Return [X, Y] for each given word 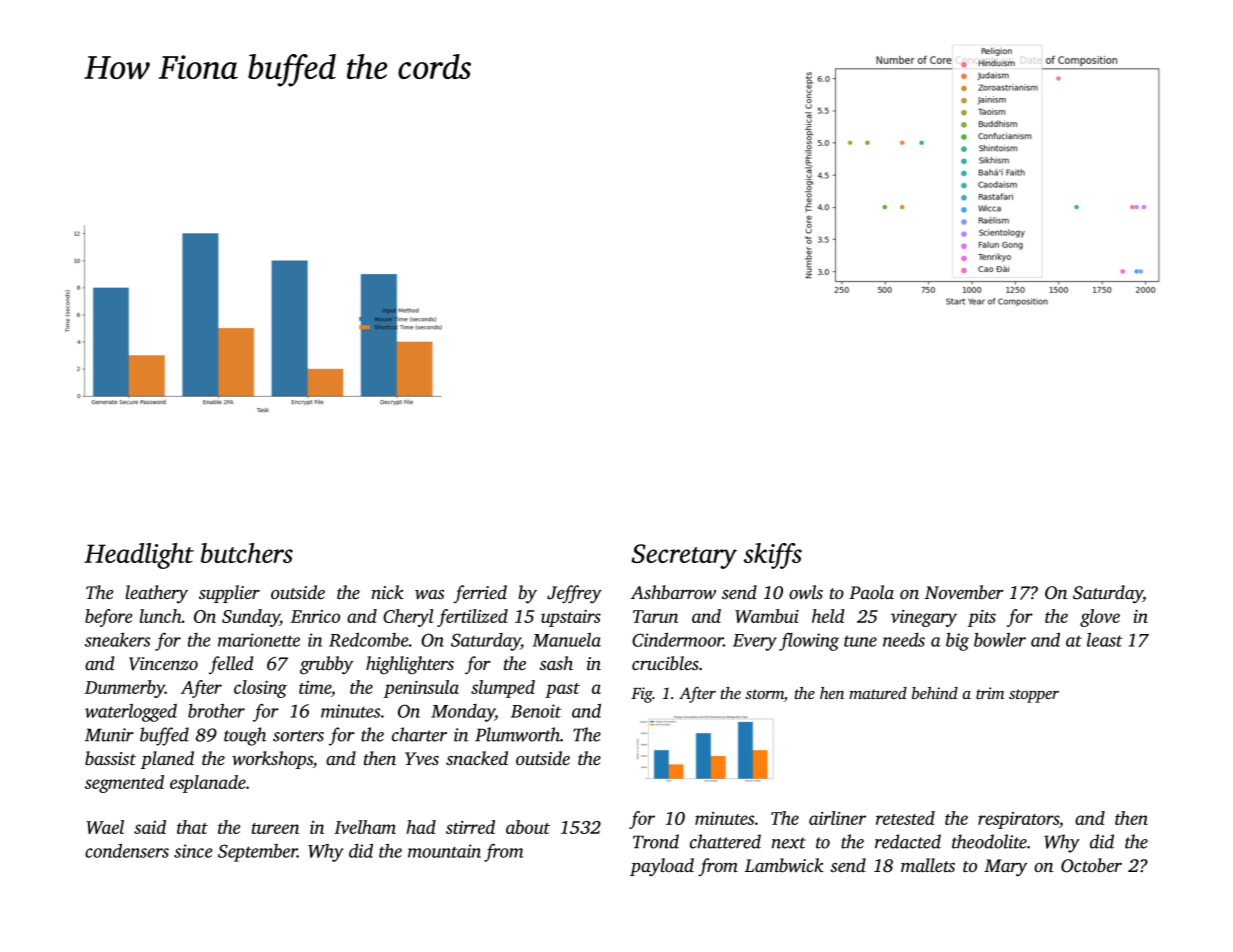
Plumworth [517, 734]
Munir [109, 735]
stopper [1034, 696]
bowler [1000, 640]
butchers [247, 553]
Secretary [684, 556]
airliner [837, 818]
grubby [326, 665]
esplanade [208, 784]
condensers [127, 851]
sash [556, 663]
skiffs [773, 556]
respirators [1018, 820]
